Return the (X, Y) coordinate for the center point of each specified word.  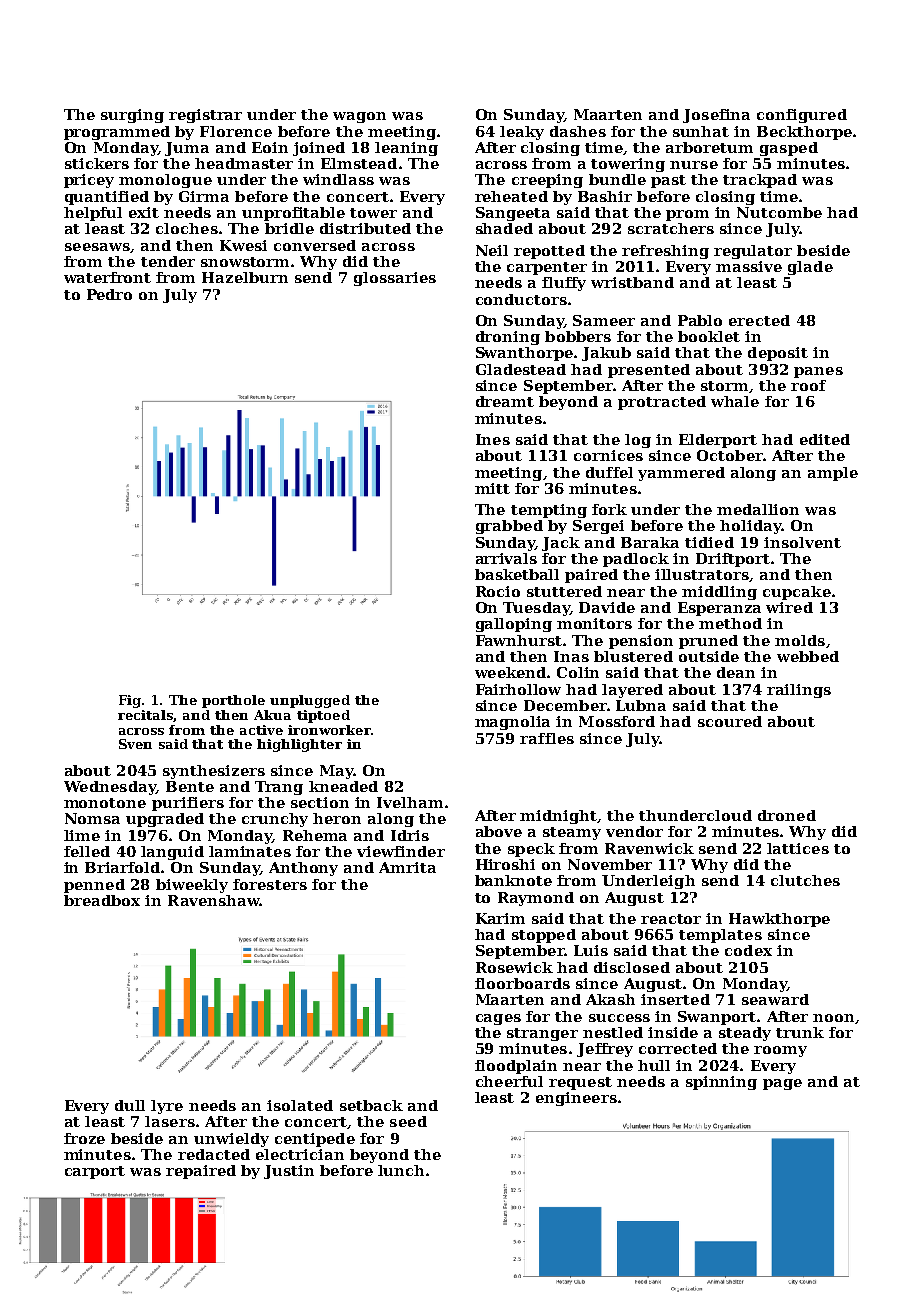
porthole (233, 701)
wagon (359, 117)
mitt (492, 488)
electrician (300, 1154)
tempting (549, 511)
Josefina (716, 116)
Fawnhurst (519, 640)
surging (132, 116)
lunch (401, 1170)
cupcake (797, 593)
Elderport (718, 441)
